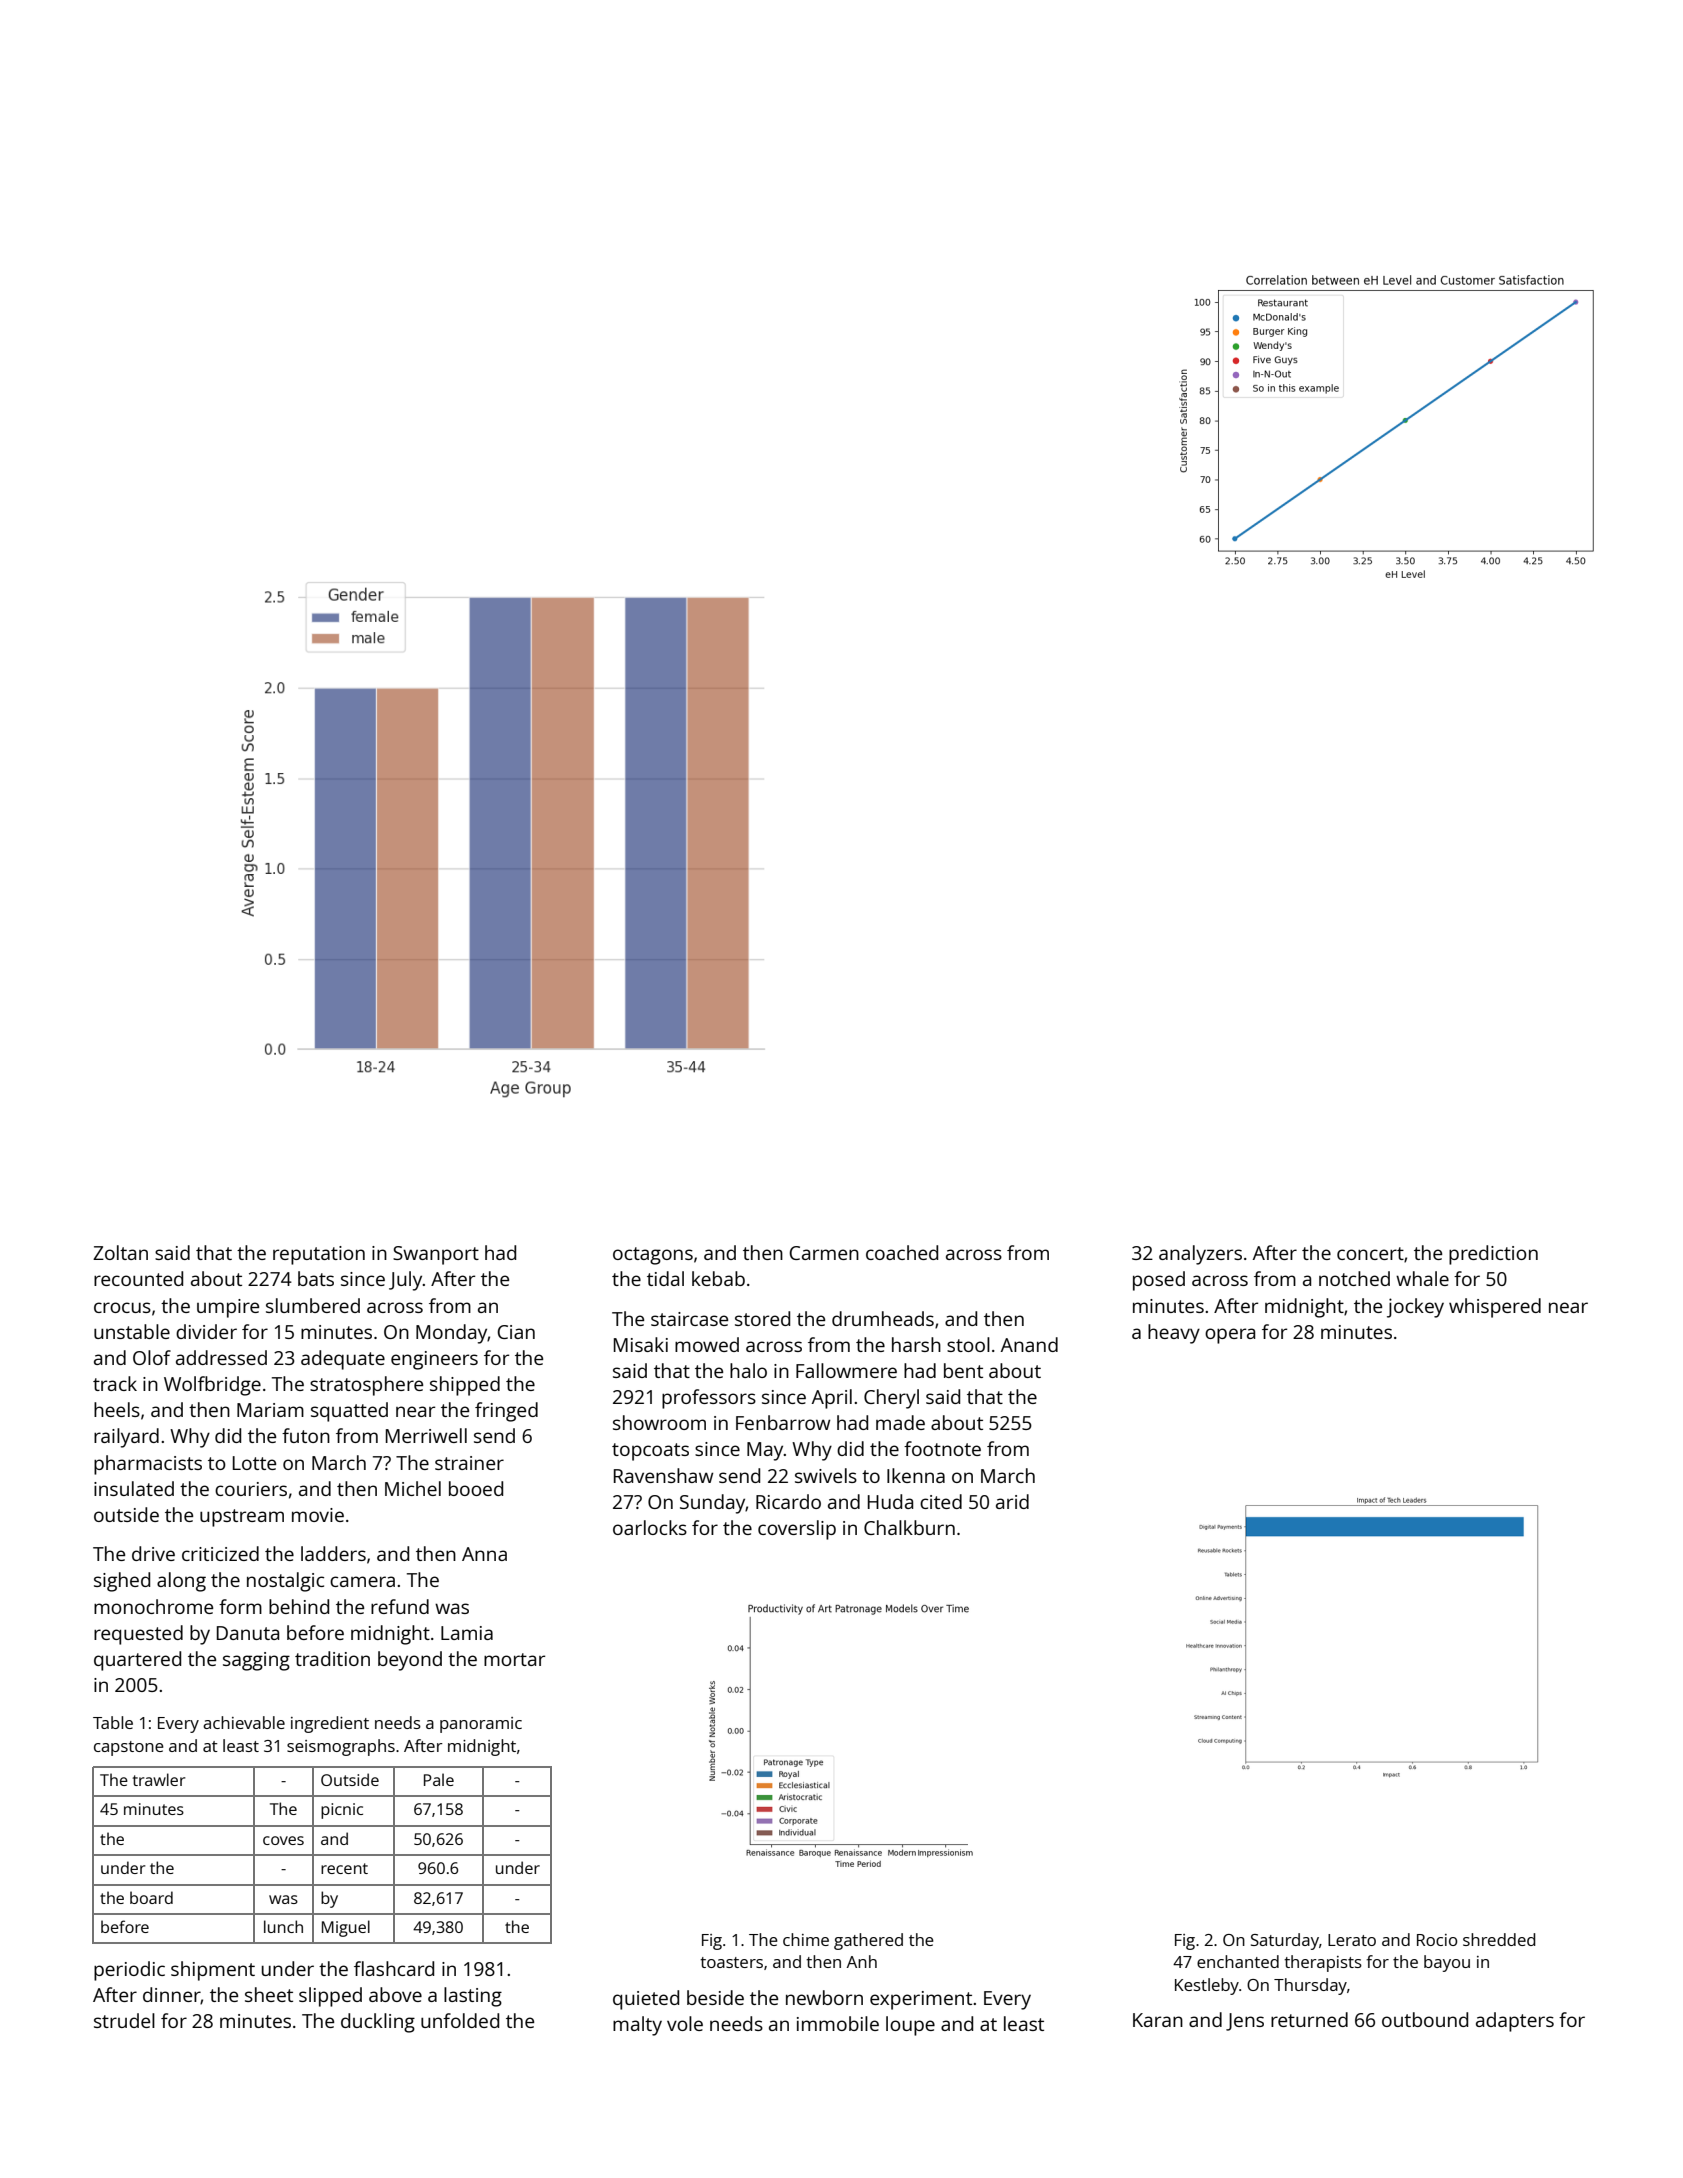 The image size is (1683, 2178). Describe the element at coordinates (481, 1725) in the screenshot. I see `panoramic` at that location.
